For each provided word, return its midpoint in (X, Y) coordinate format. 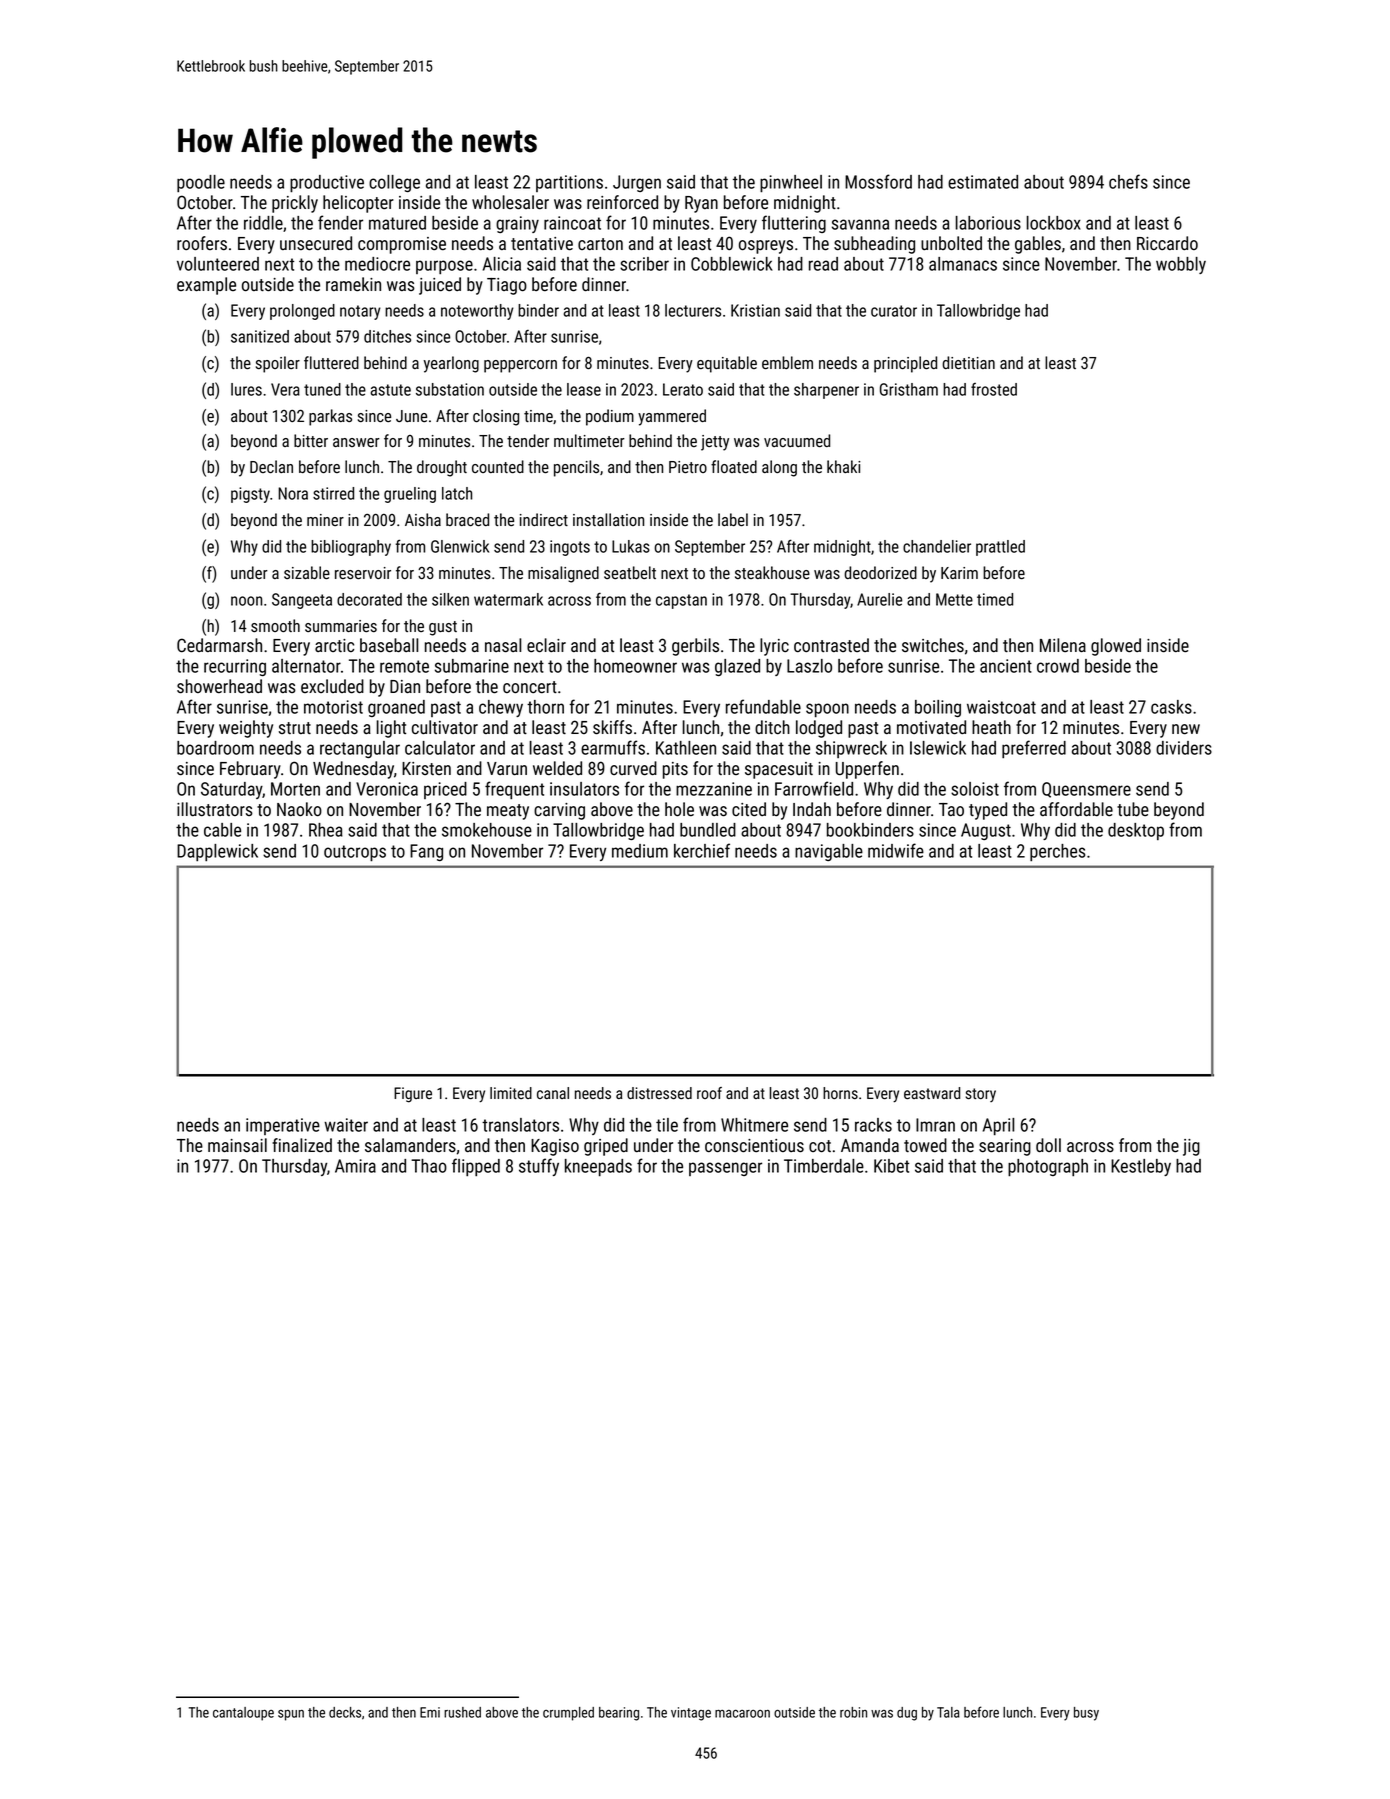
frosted (994, 389)
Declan (271, 466)
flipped (476, 1167)
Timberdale (824, 1166)
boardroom (215, 748)
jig (1191, 1147)
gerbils (695, 647)
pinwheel (791, 183)
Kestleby (1141, 1167)
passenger (725, 1169)
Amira (355, 1166)
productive (327, 183)
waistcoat (1001, 707)
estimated (983, 182)
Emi (430, 1712)
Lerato (683, 389)
